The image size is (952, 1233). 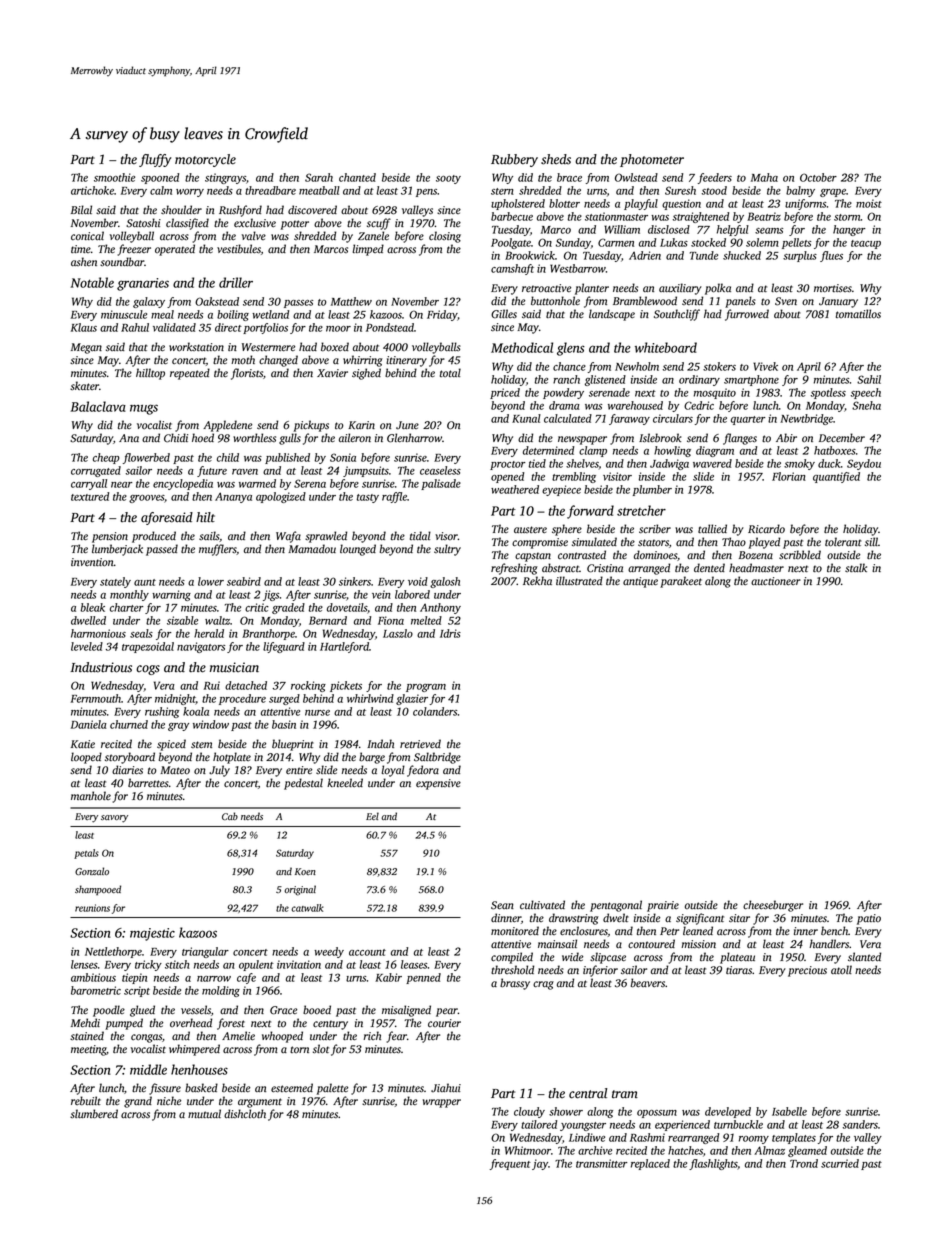 What do you see at coordinates (204, 1113) in the screenshot?
I see `mutual` at bounding box center [204, 1113].
